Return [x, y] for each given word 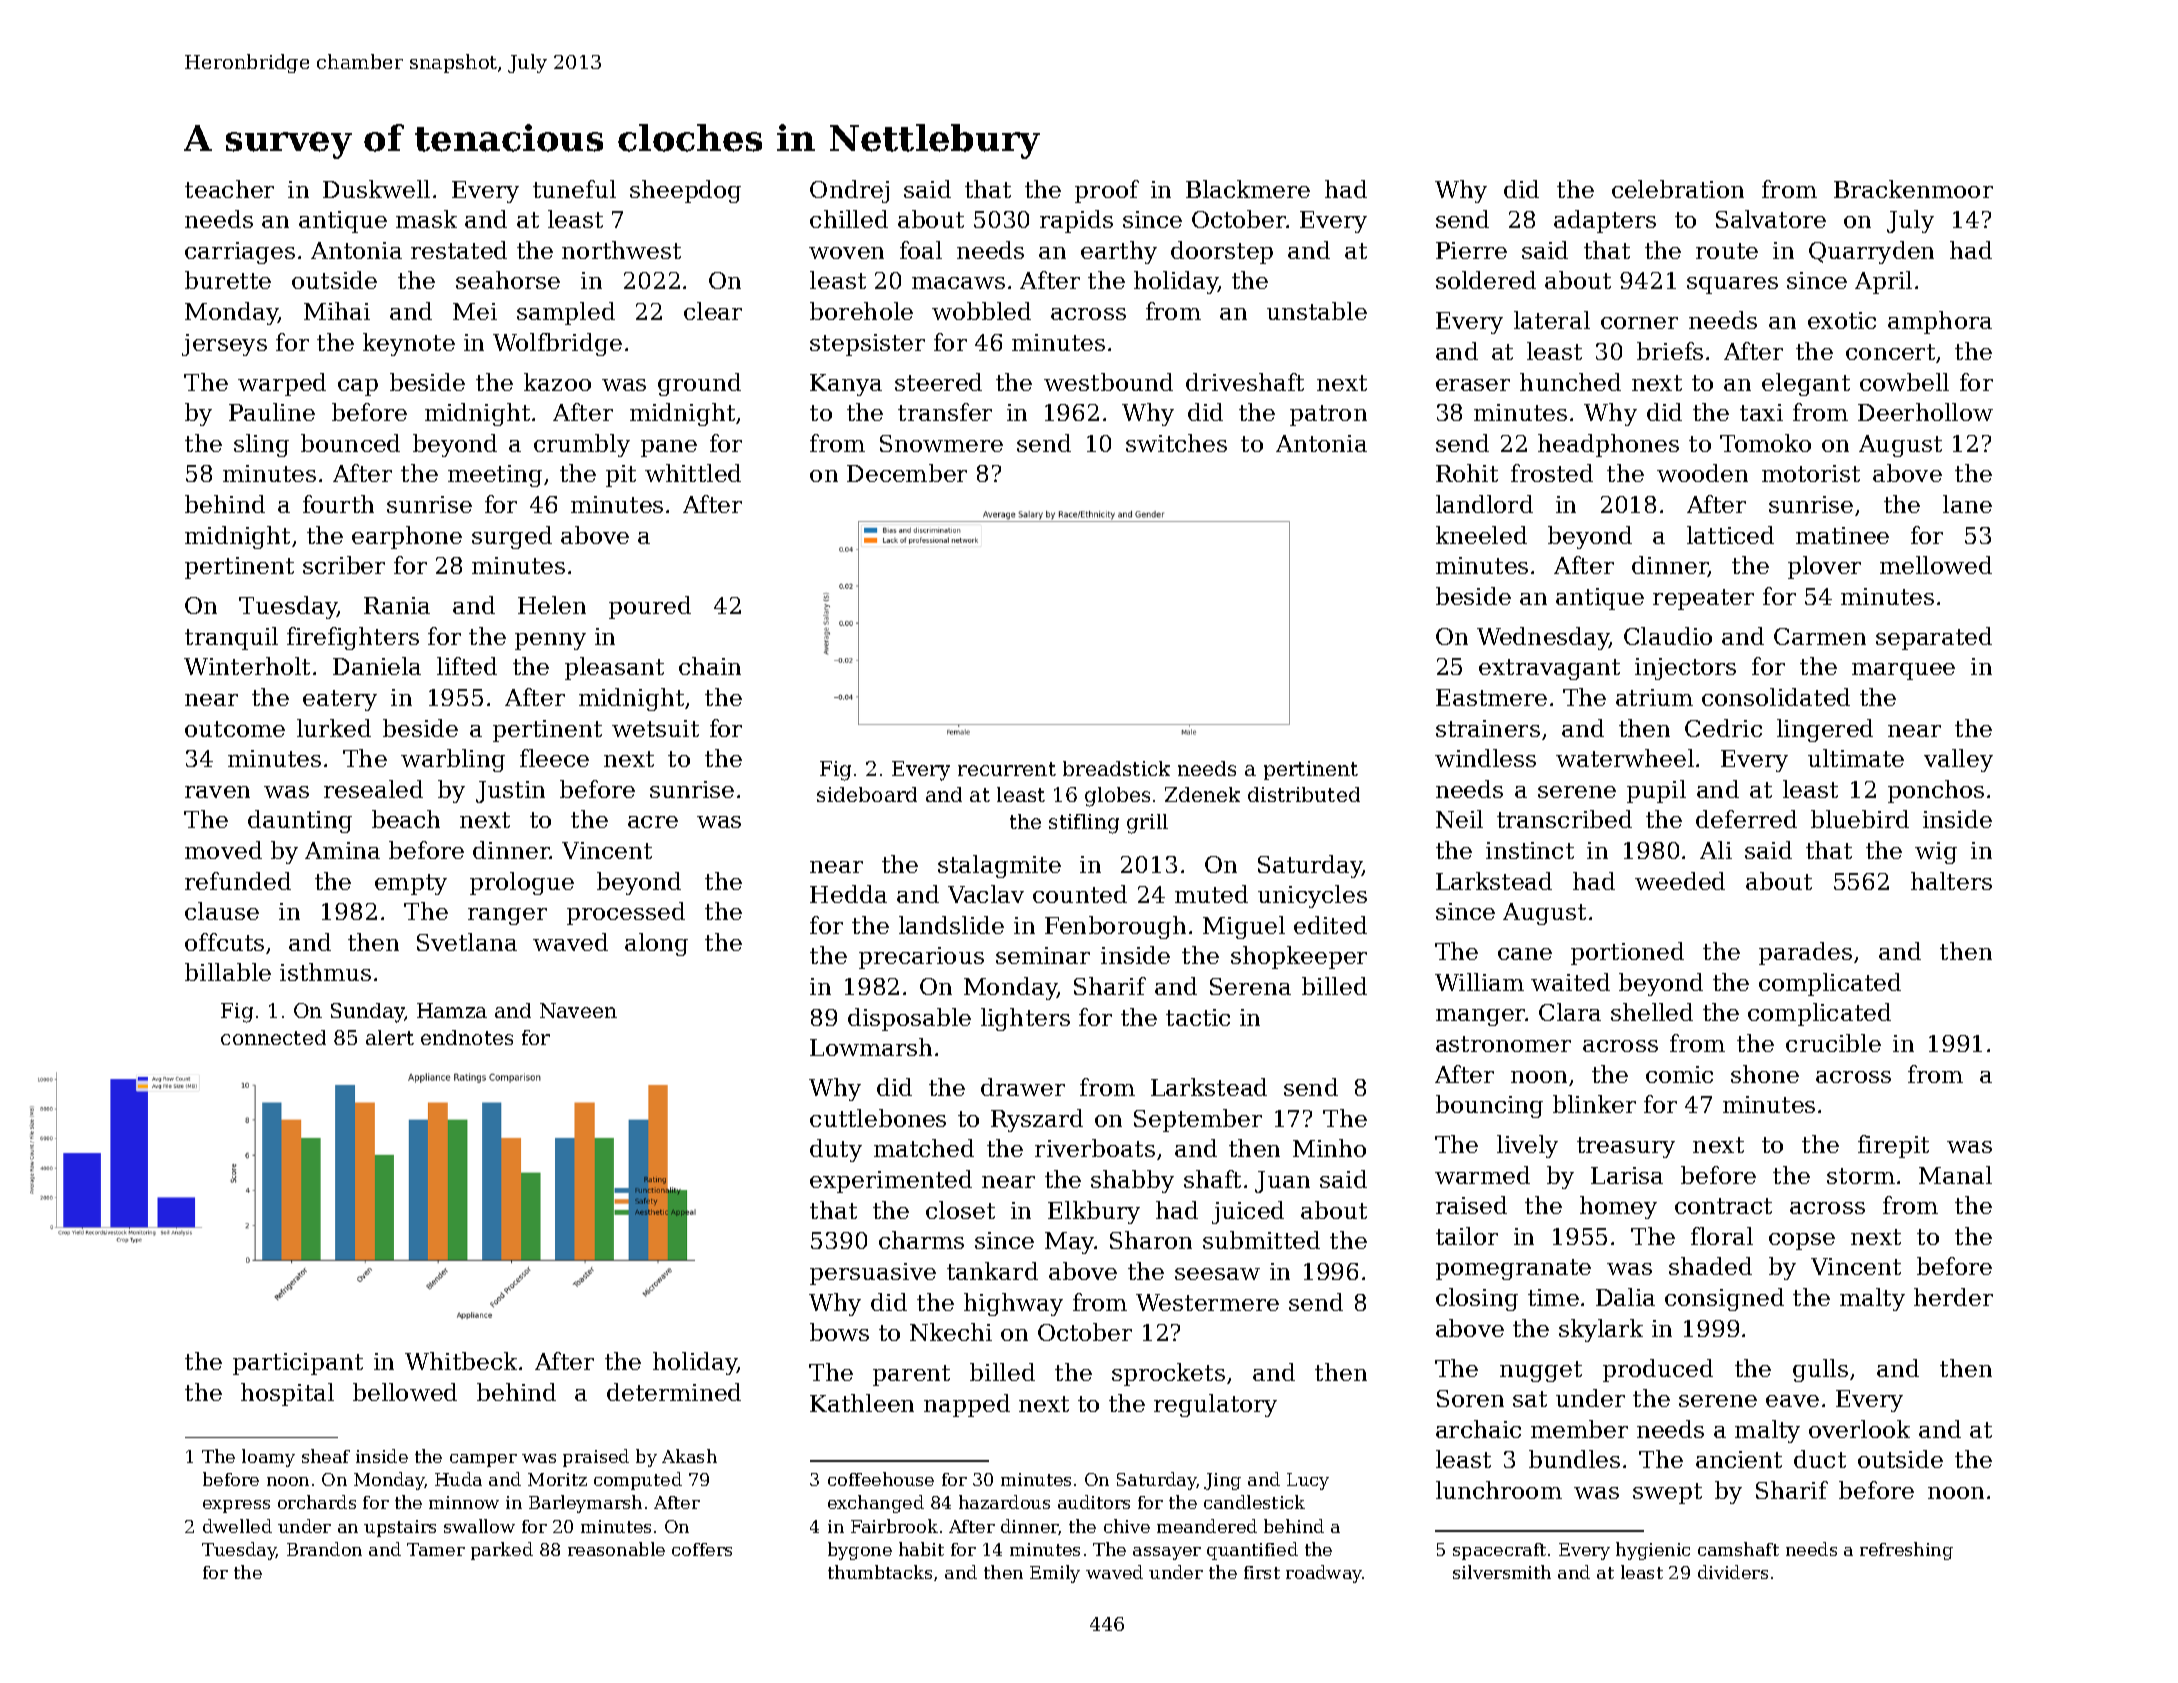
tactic [1198, 1017]
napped [967, 1405]
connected [273, 1037]
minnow [464, 1502]
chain [710, 666]
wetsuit [655, 728]
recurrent [1007, 769]
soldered [1486, 280]
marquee [1903, 671]
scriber [344, 565]
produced [1658, 1370]
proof [1107, 191]
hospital [287, 1394]
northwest [621, 250]
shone [1765, 1074]
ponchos [1936, 791]
